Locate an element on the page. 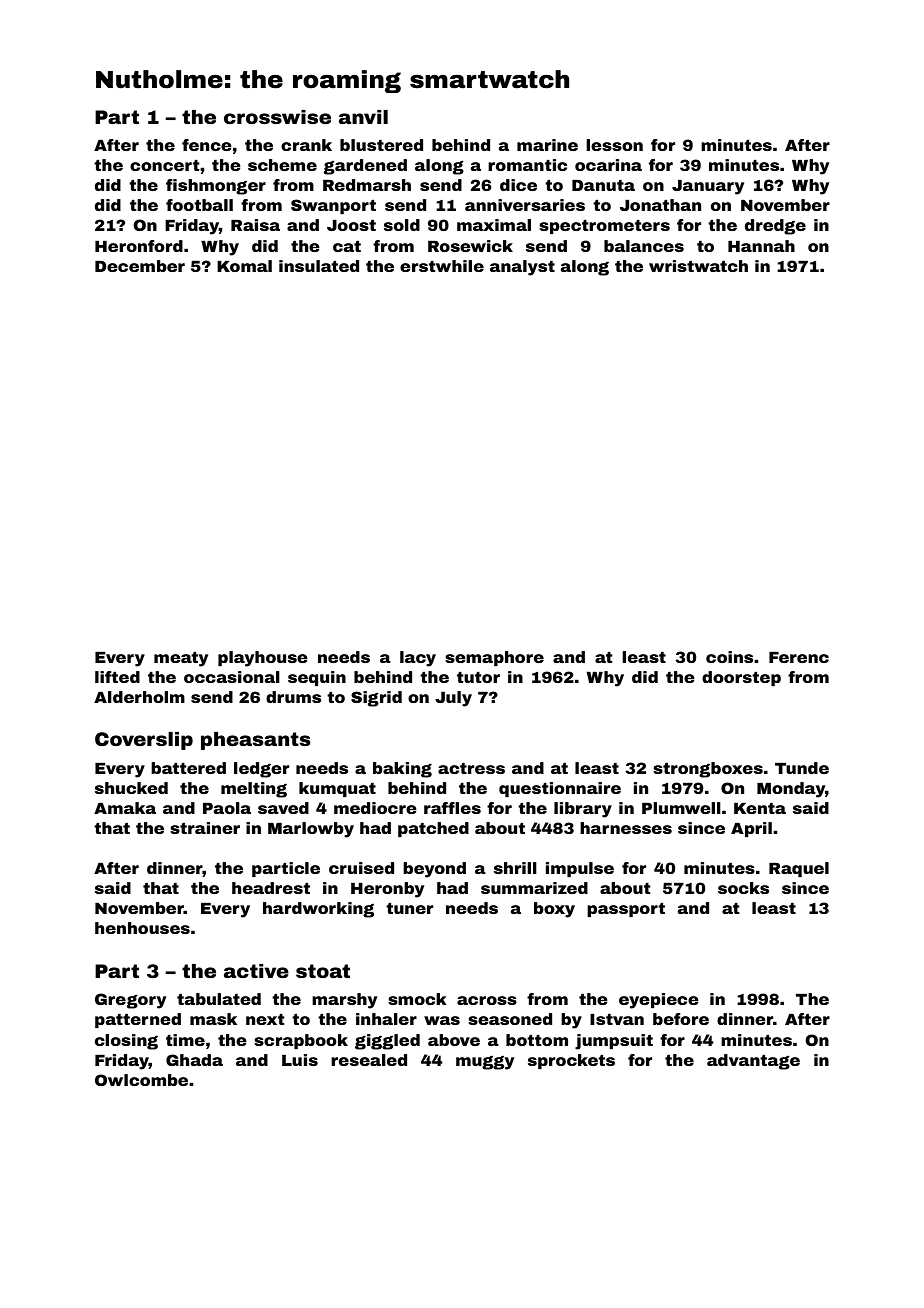 The image size is (924, 1308). analyst is located at coordinates (522, 268).
